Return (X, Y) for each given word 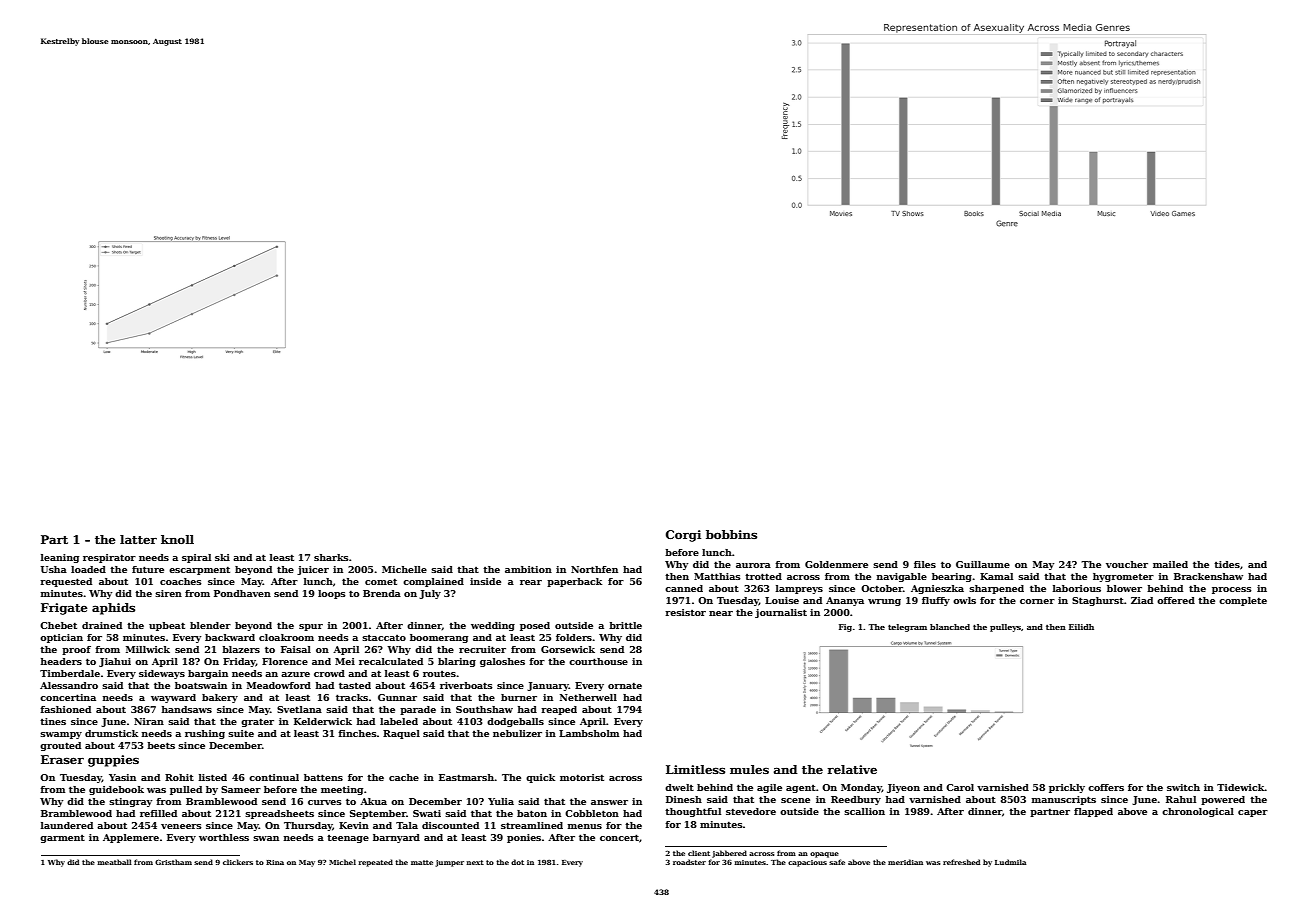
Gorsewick (568, 649)
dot (517, 862)
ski (222, 557)
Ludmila (1010, 862)
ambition (528, 569)
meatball (114, 862)
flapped (1093, 812)
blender (210, 625)
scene (795, 800)
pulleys (1005, 628)
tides (1227, 564)
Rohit (179, 777)
